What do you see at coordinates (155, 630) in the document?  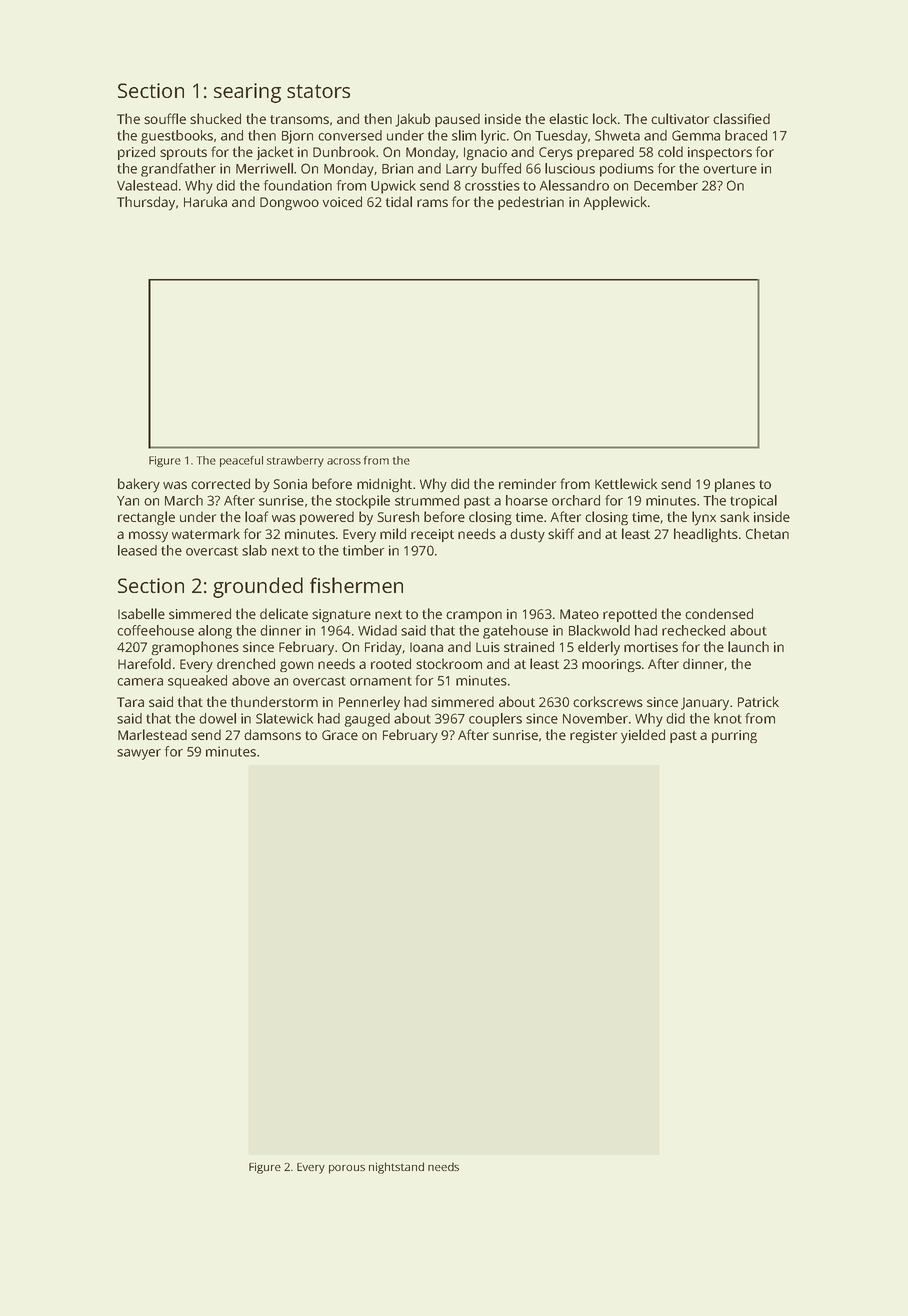 I see `coffeehouse` at bounding box center [155, 630].
